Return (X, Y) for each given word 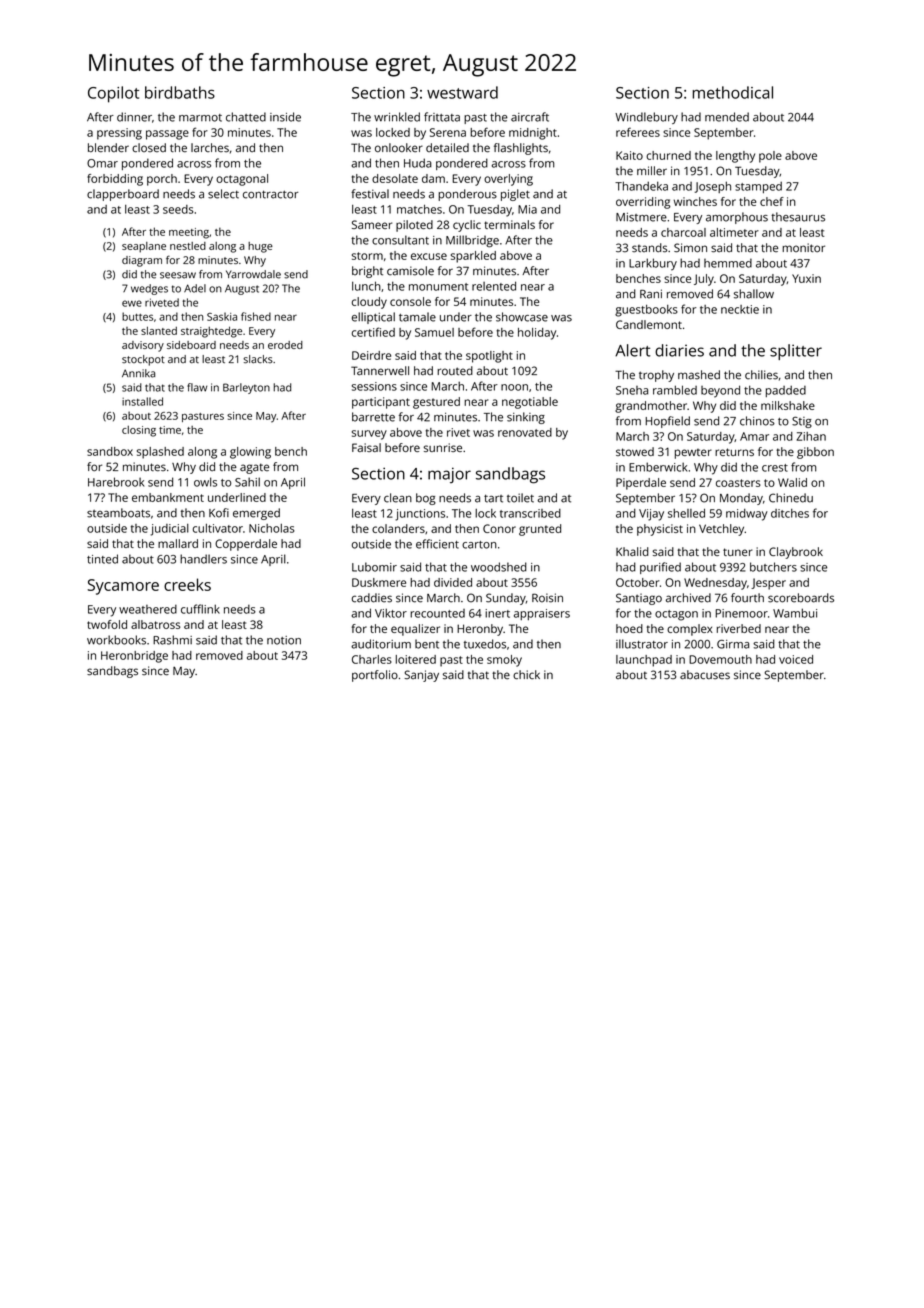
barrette (373, 417)
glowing (250, 453)
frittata (442, 117)
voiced (796, 659)
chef (772, 201)
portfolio (375, 676)
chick (526, 675)
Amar (754, 436)
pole (770, 157)
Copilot (113, 94)
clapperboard (123, 195)
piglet (515, 195)
